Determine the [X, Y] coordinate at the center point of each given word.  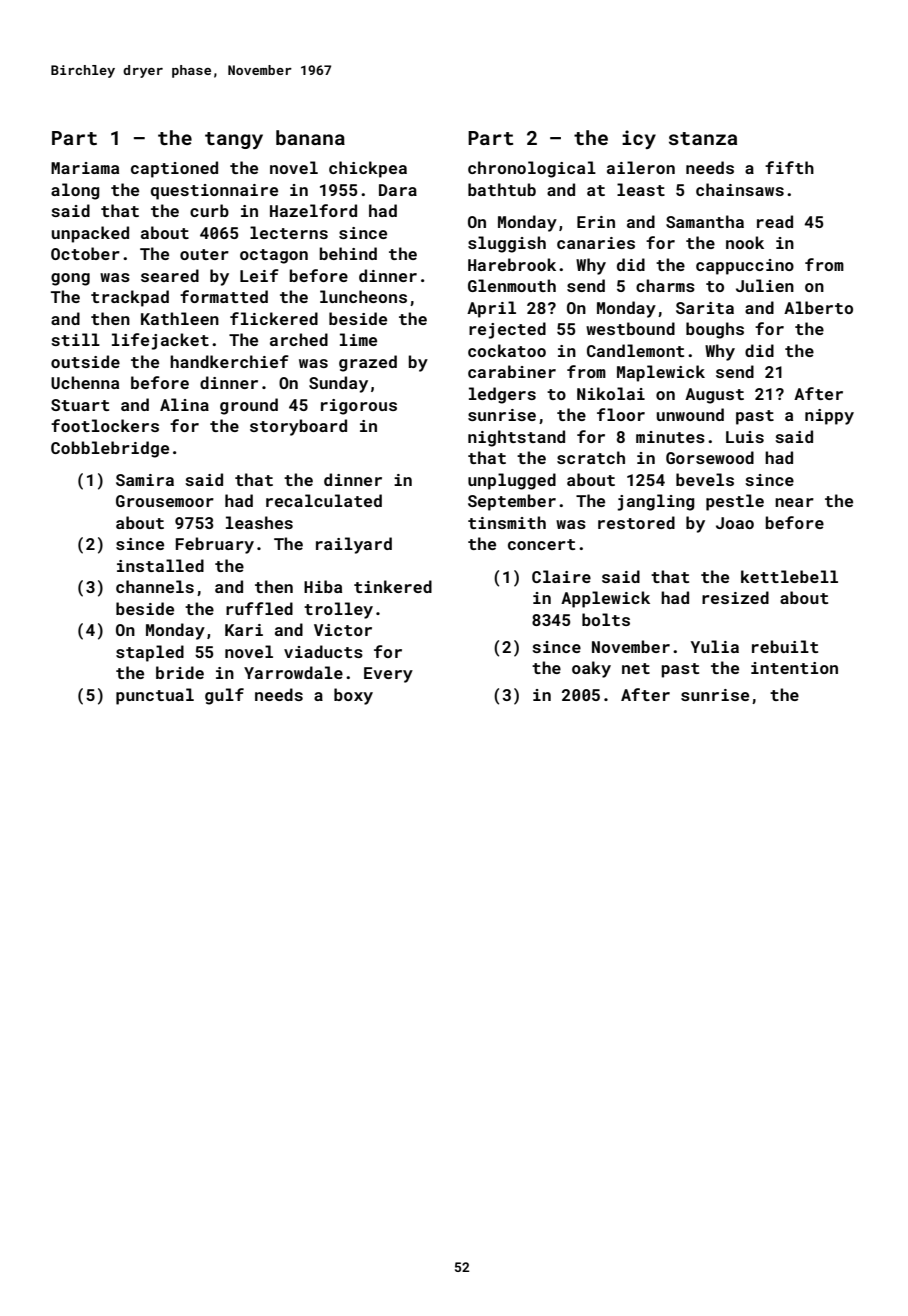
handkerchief [229, 361]
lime [358, 339]
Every [388, 675]
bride [180, 672]
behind [348, 253]
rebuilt [785, 646]
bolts [606, 619]
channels [155, 586]
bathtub [502, 189]
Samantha [705, 221]
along [75, 191]
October [85, 253]
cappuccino [745, 267]
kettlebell [789, 576]
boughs [715, 330]
